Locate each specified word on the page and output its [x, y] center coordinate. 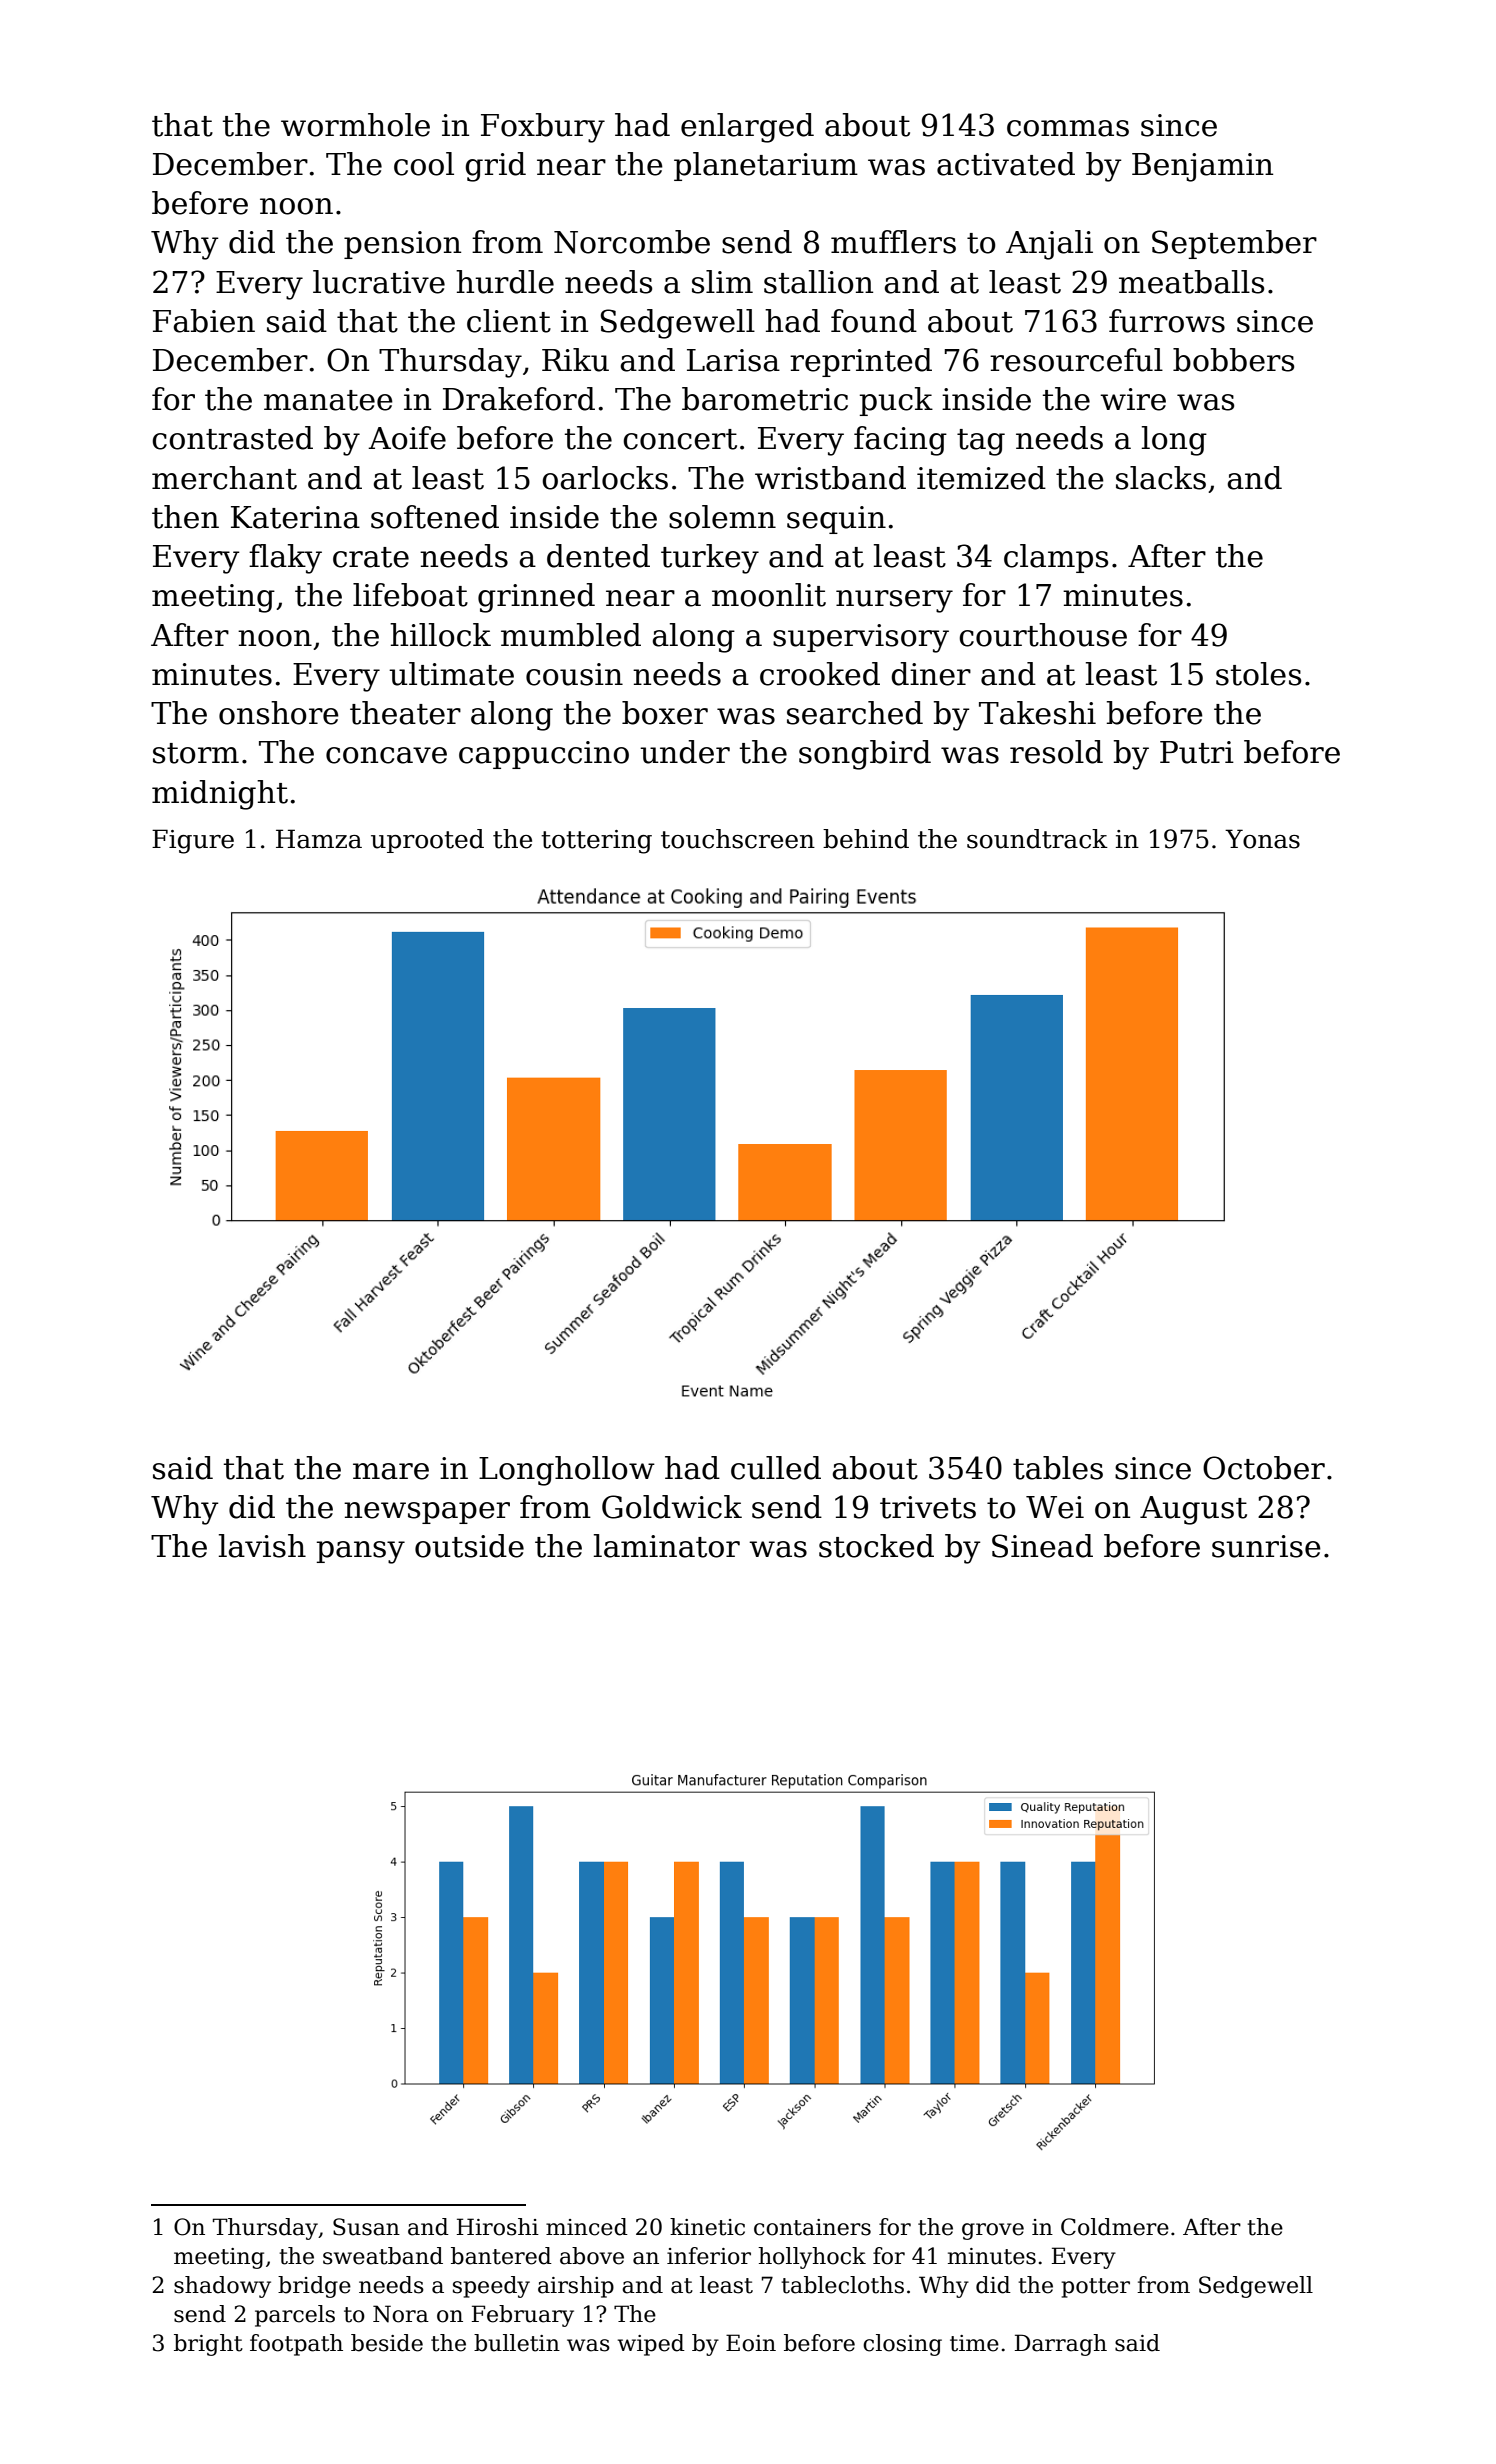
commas [1068, 128]
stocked [876, 1546]
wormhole [355, 125]
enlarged [747, 128]
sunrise [1266, 1546]
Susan [366, 2227]
